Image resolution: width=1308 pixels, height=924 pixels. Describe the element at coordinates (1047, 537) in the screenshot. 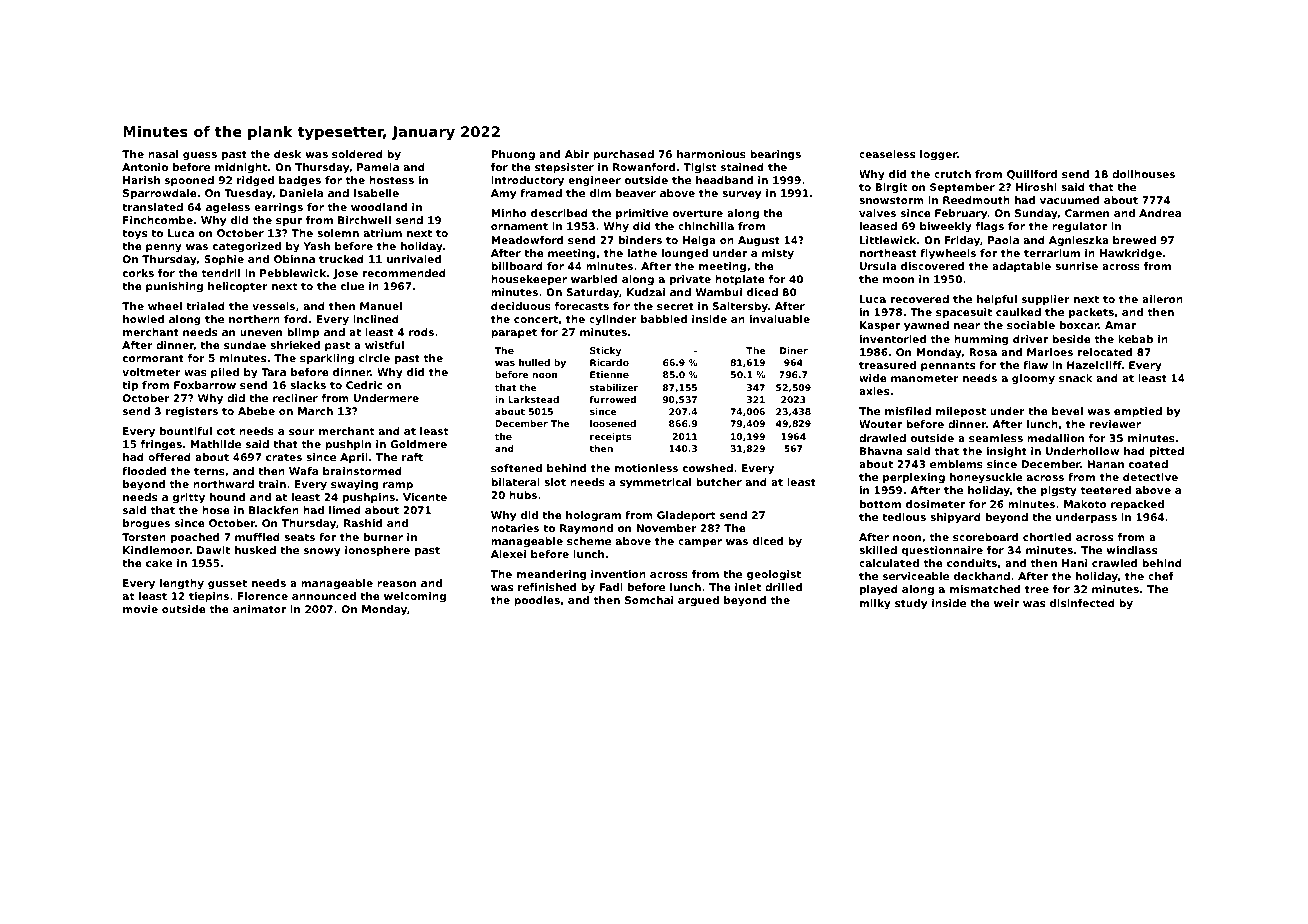

I see `chortled` at that location.
